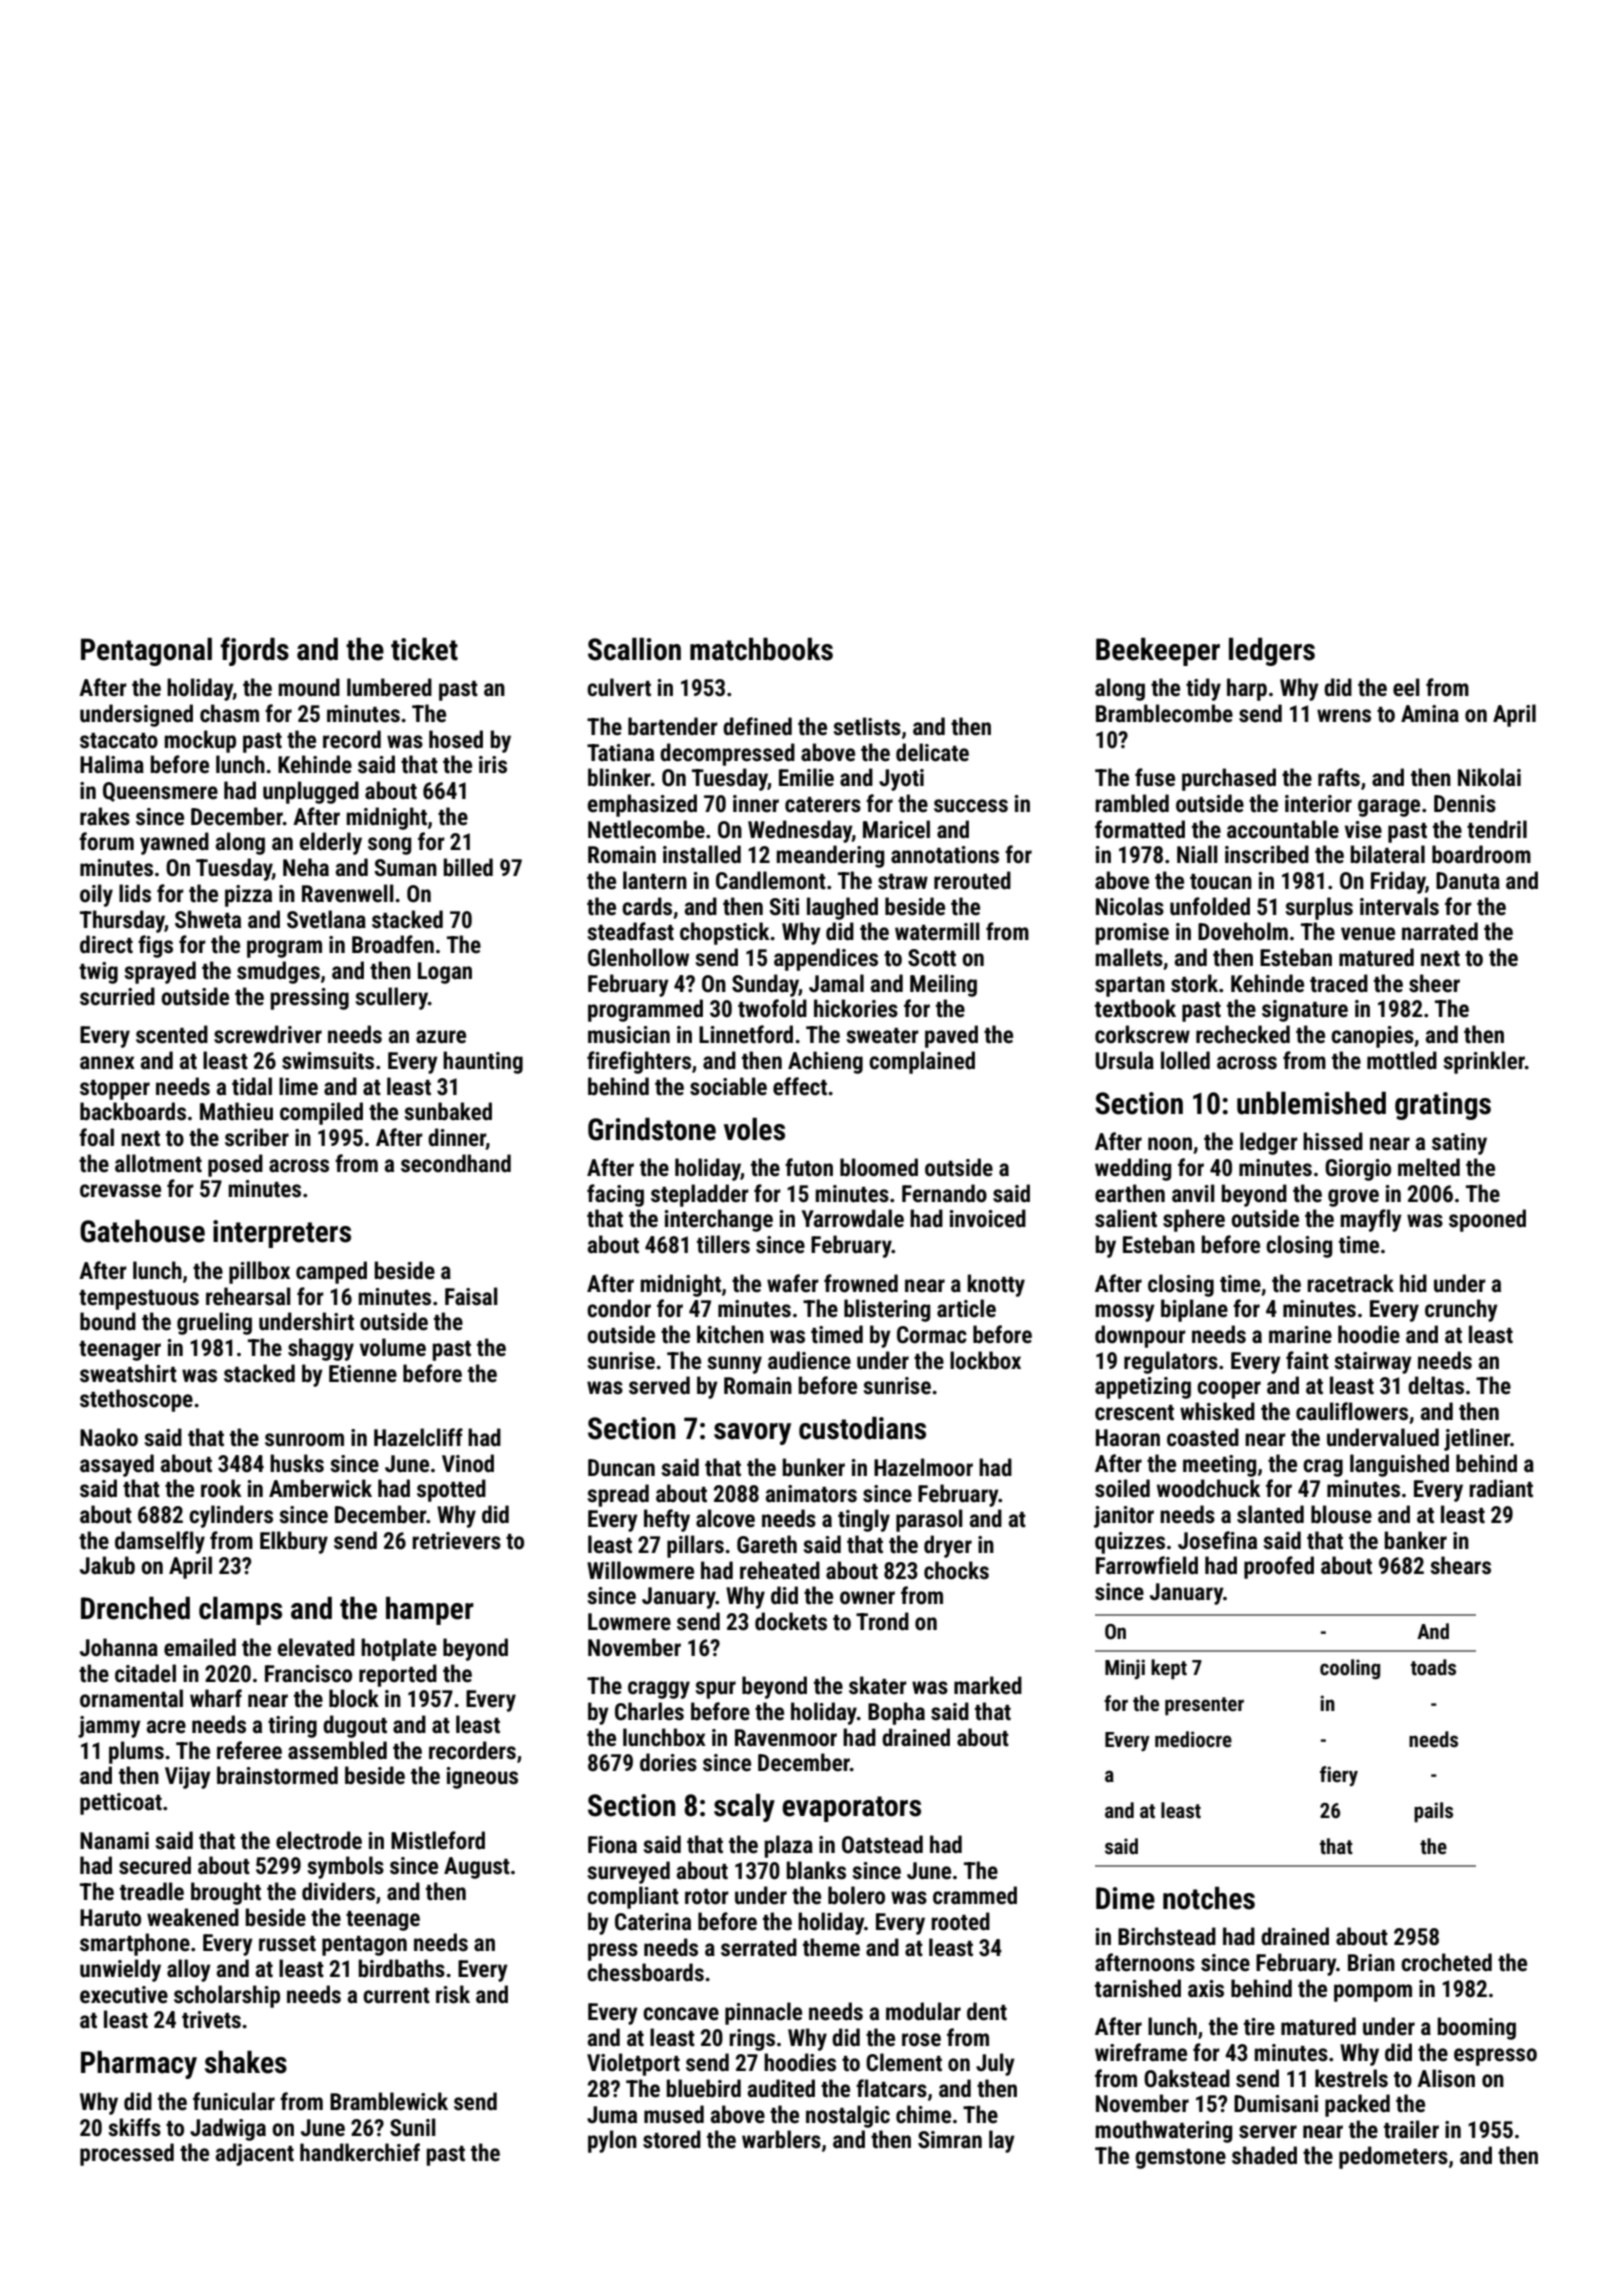 The width and height of the screenshot is (1620, 2292). Describe the element at coordinates (1197, 854) in the screenshot. I see `Niall` at that location.
